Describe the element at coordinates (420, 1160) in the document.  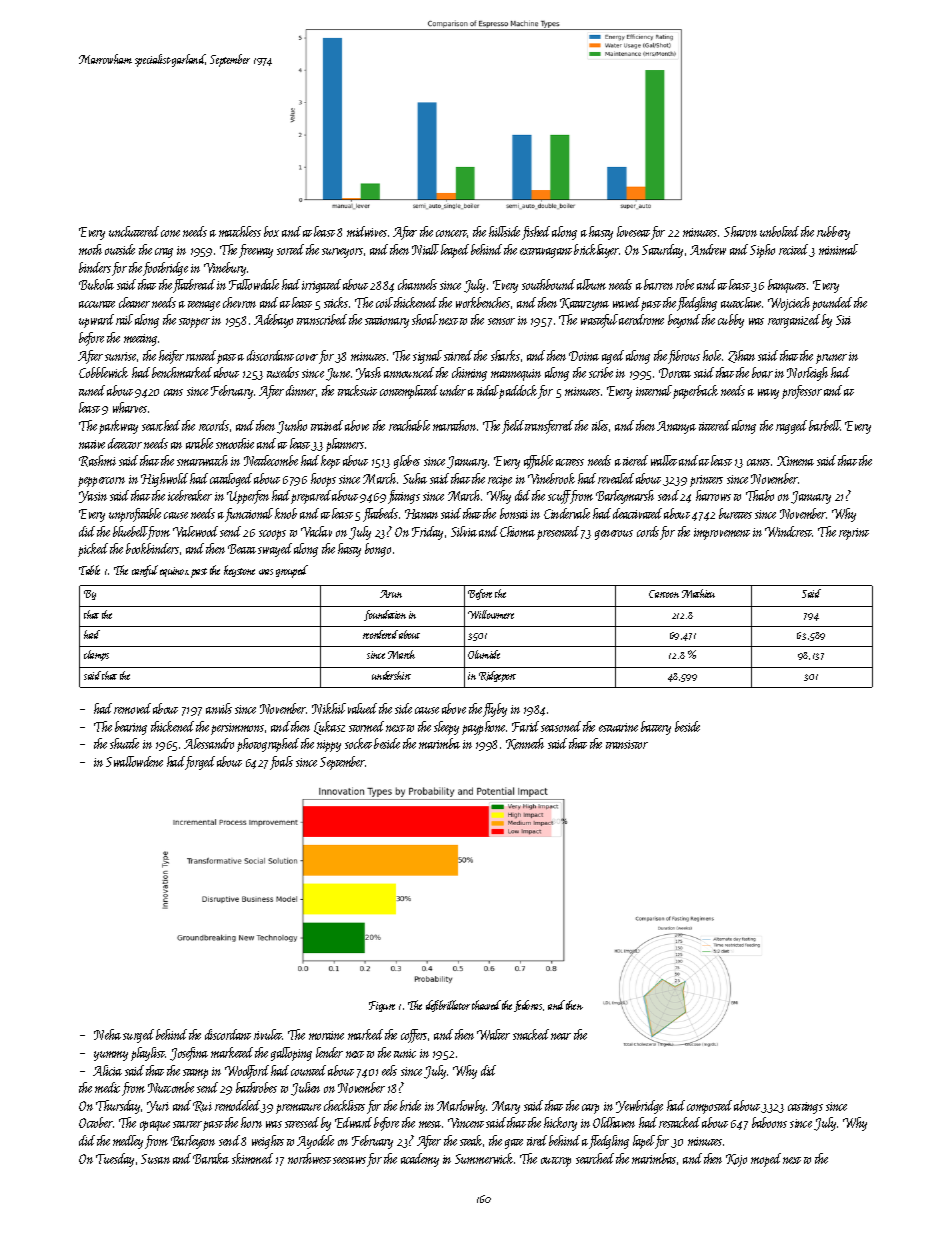
I see `academy` at that location.
